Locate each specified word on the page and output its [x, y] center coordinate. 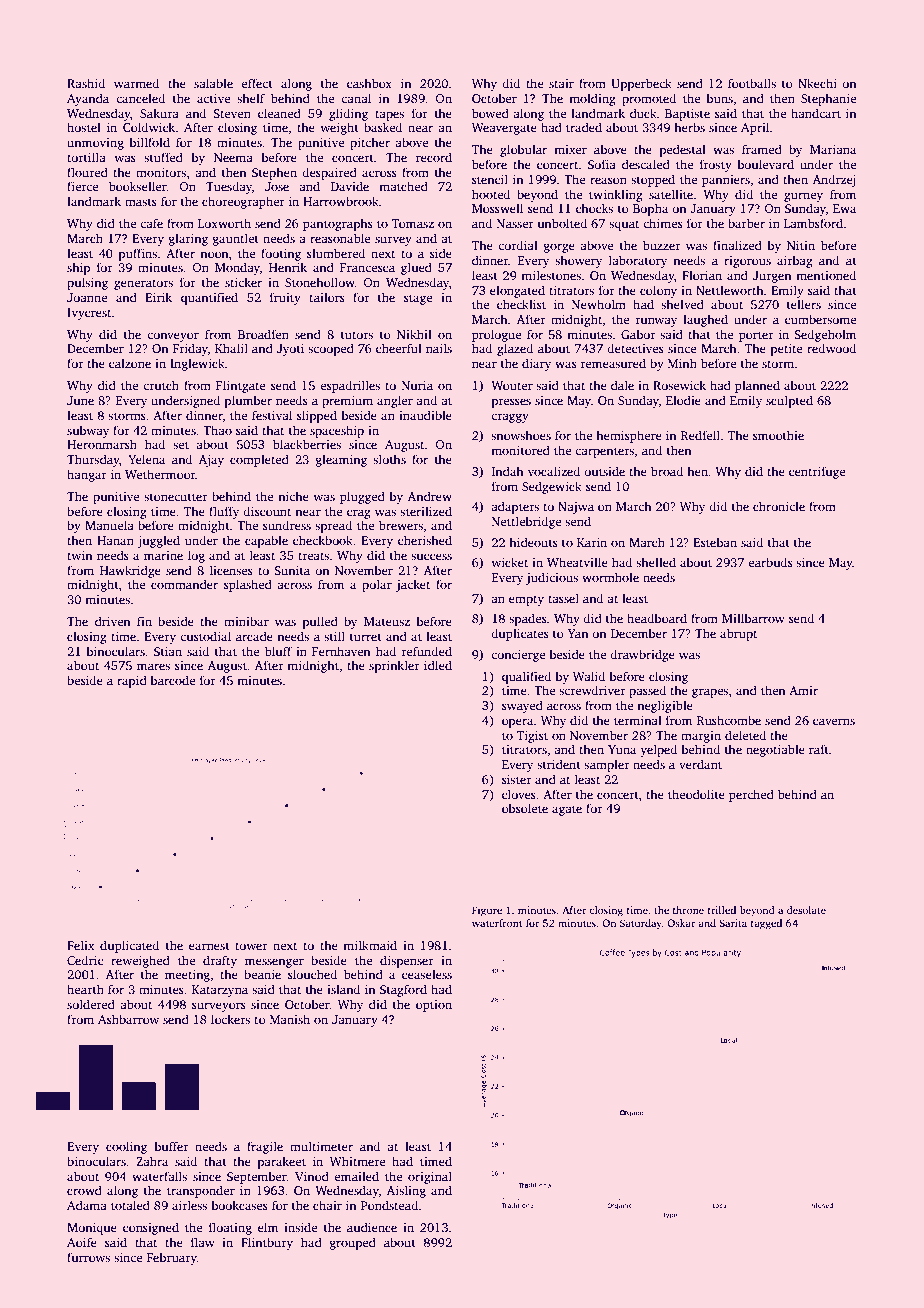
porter [756, 336]
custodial [205, 636]
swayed [522, 706]
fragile [265, 1147]
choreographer [243, 202]
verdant [700, 764]
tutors [357, 335]
